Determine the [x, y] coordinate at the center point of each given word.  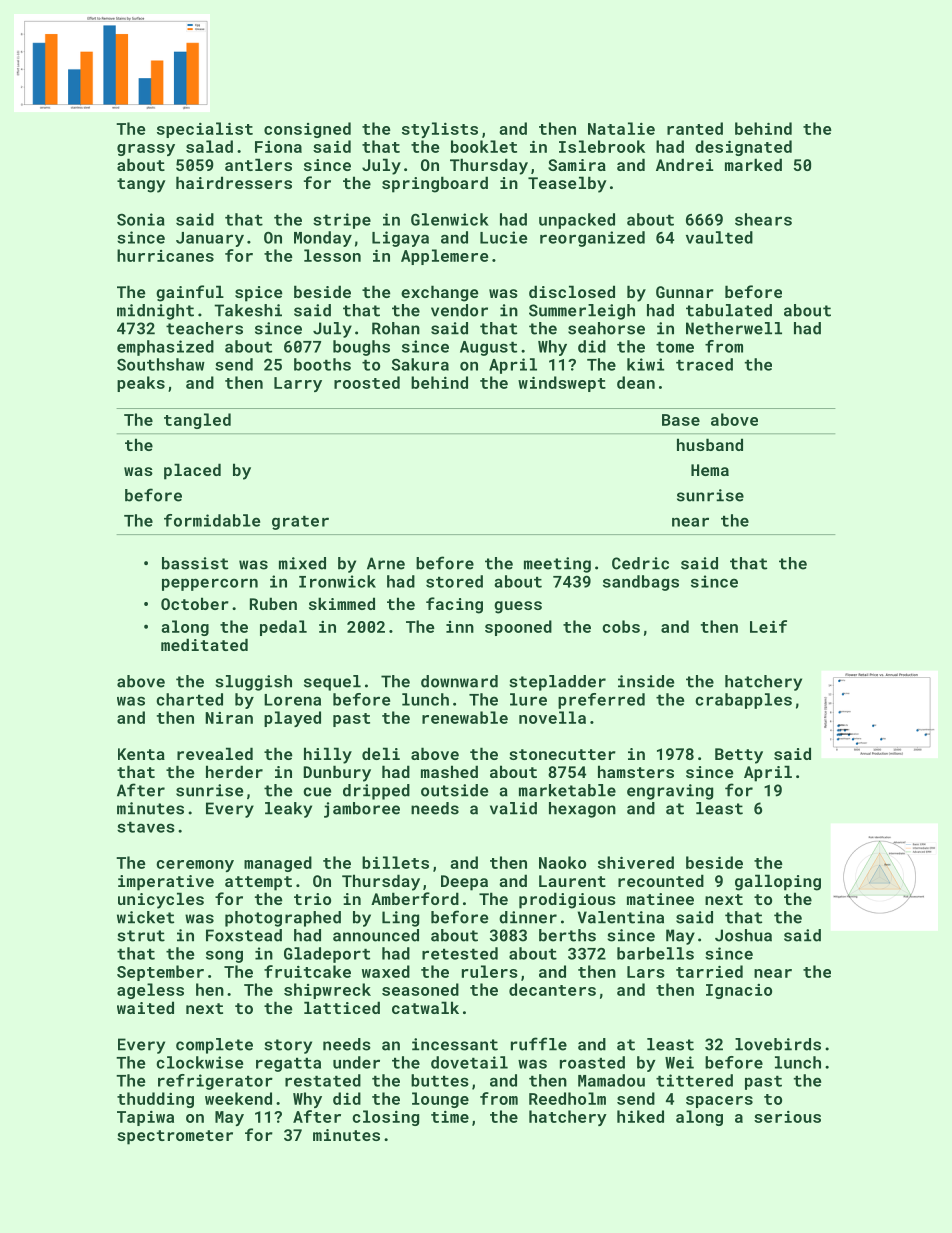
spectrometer [175, 1137]
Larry [298, 384]
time [450, 1117]
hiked [640, 1116]
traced [704, 364]
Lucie [503, 237]
